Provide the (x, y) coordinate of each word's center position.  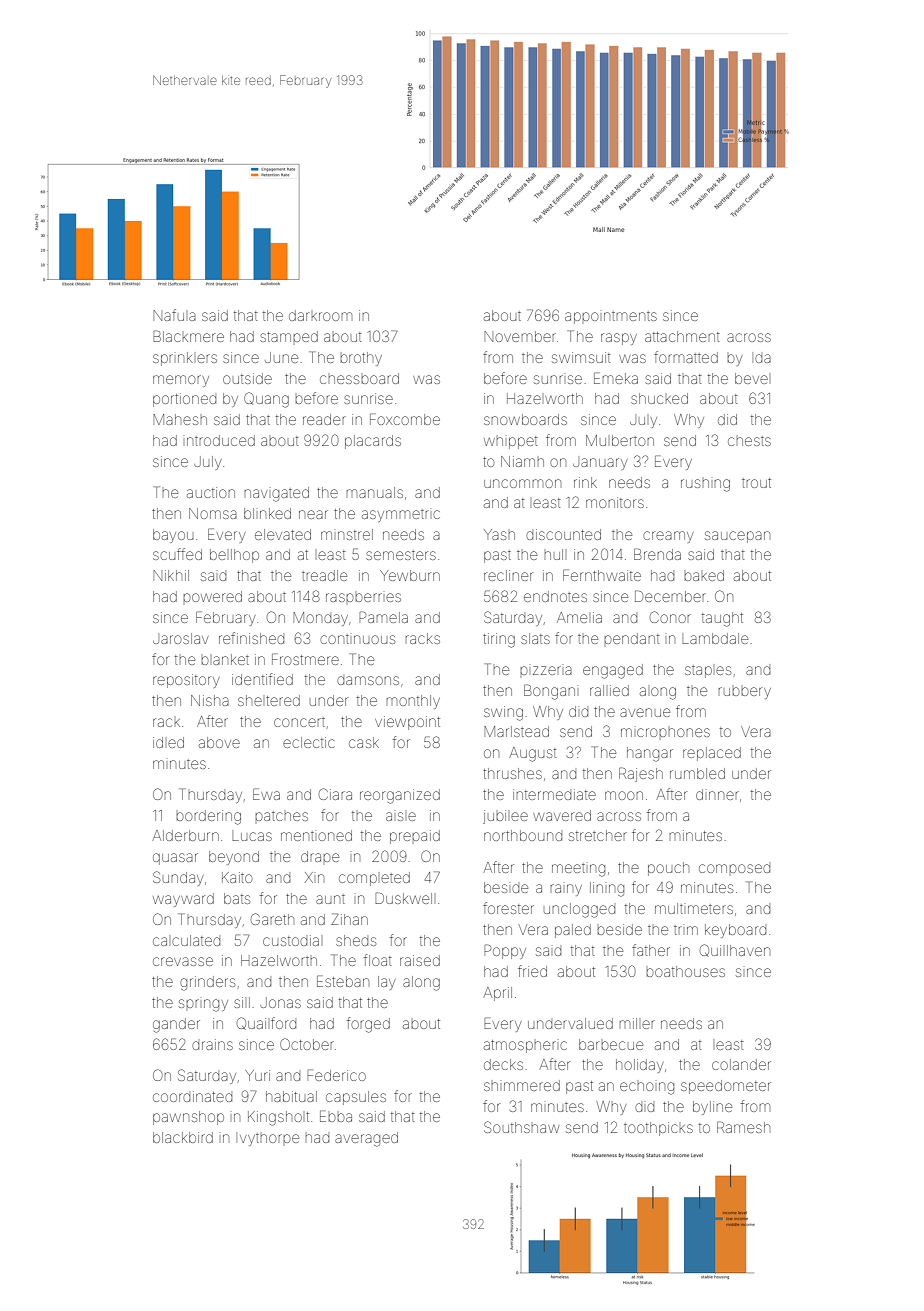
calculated (186, 940)
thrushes (512, 773)
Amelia (579, 617)
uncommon (522, 483)
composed (734, 868)
